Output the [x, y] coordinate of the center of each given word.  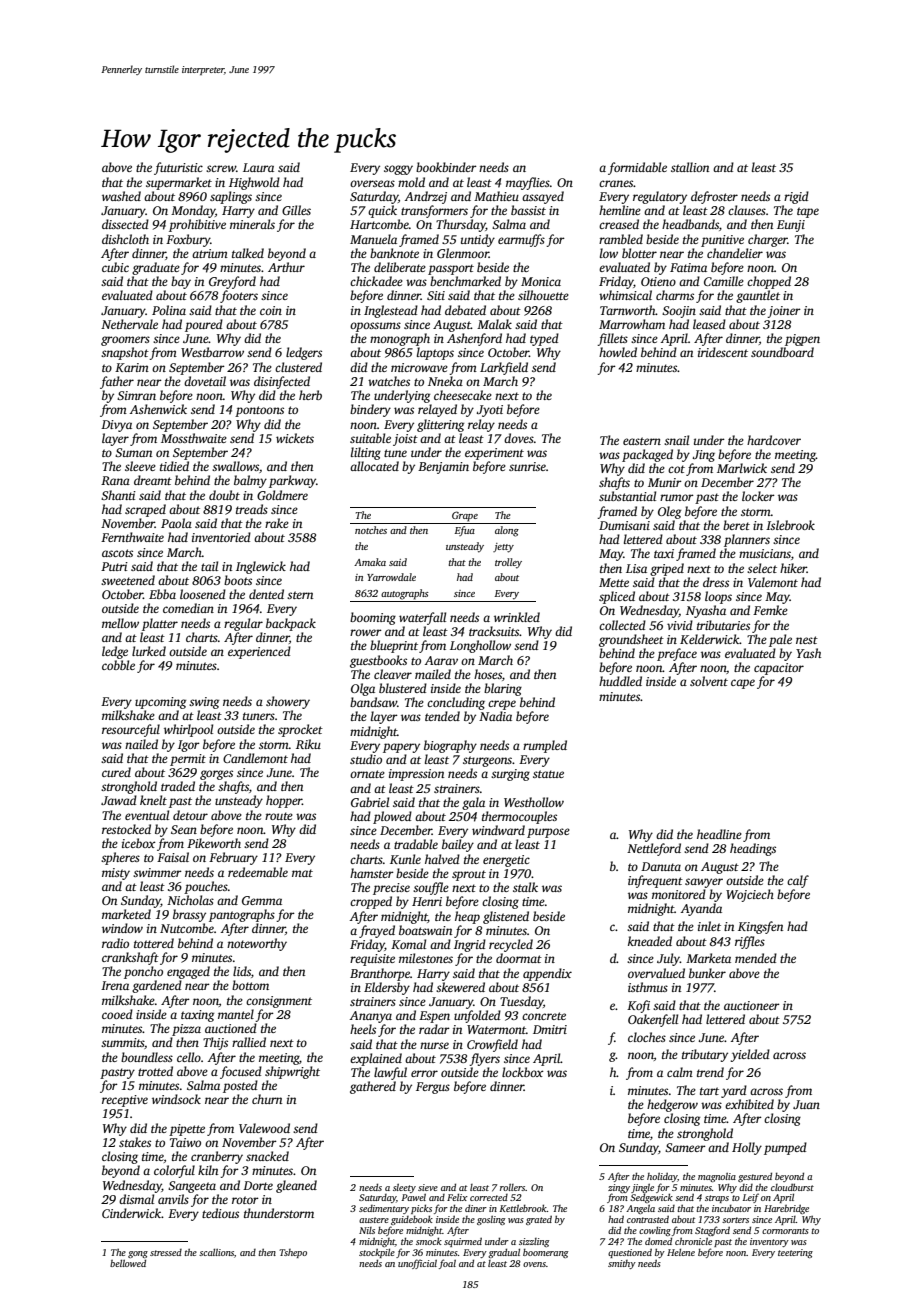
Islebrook [790, 525]
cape [743, 684]
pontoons [259, 411]
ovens [534, 1264]
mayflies [528, 183]
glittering [440, 425]
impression [416, 775]
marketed [126, 914]
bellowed [128, 1263]
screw [221, 168]
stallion [690, 167]
